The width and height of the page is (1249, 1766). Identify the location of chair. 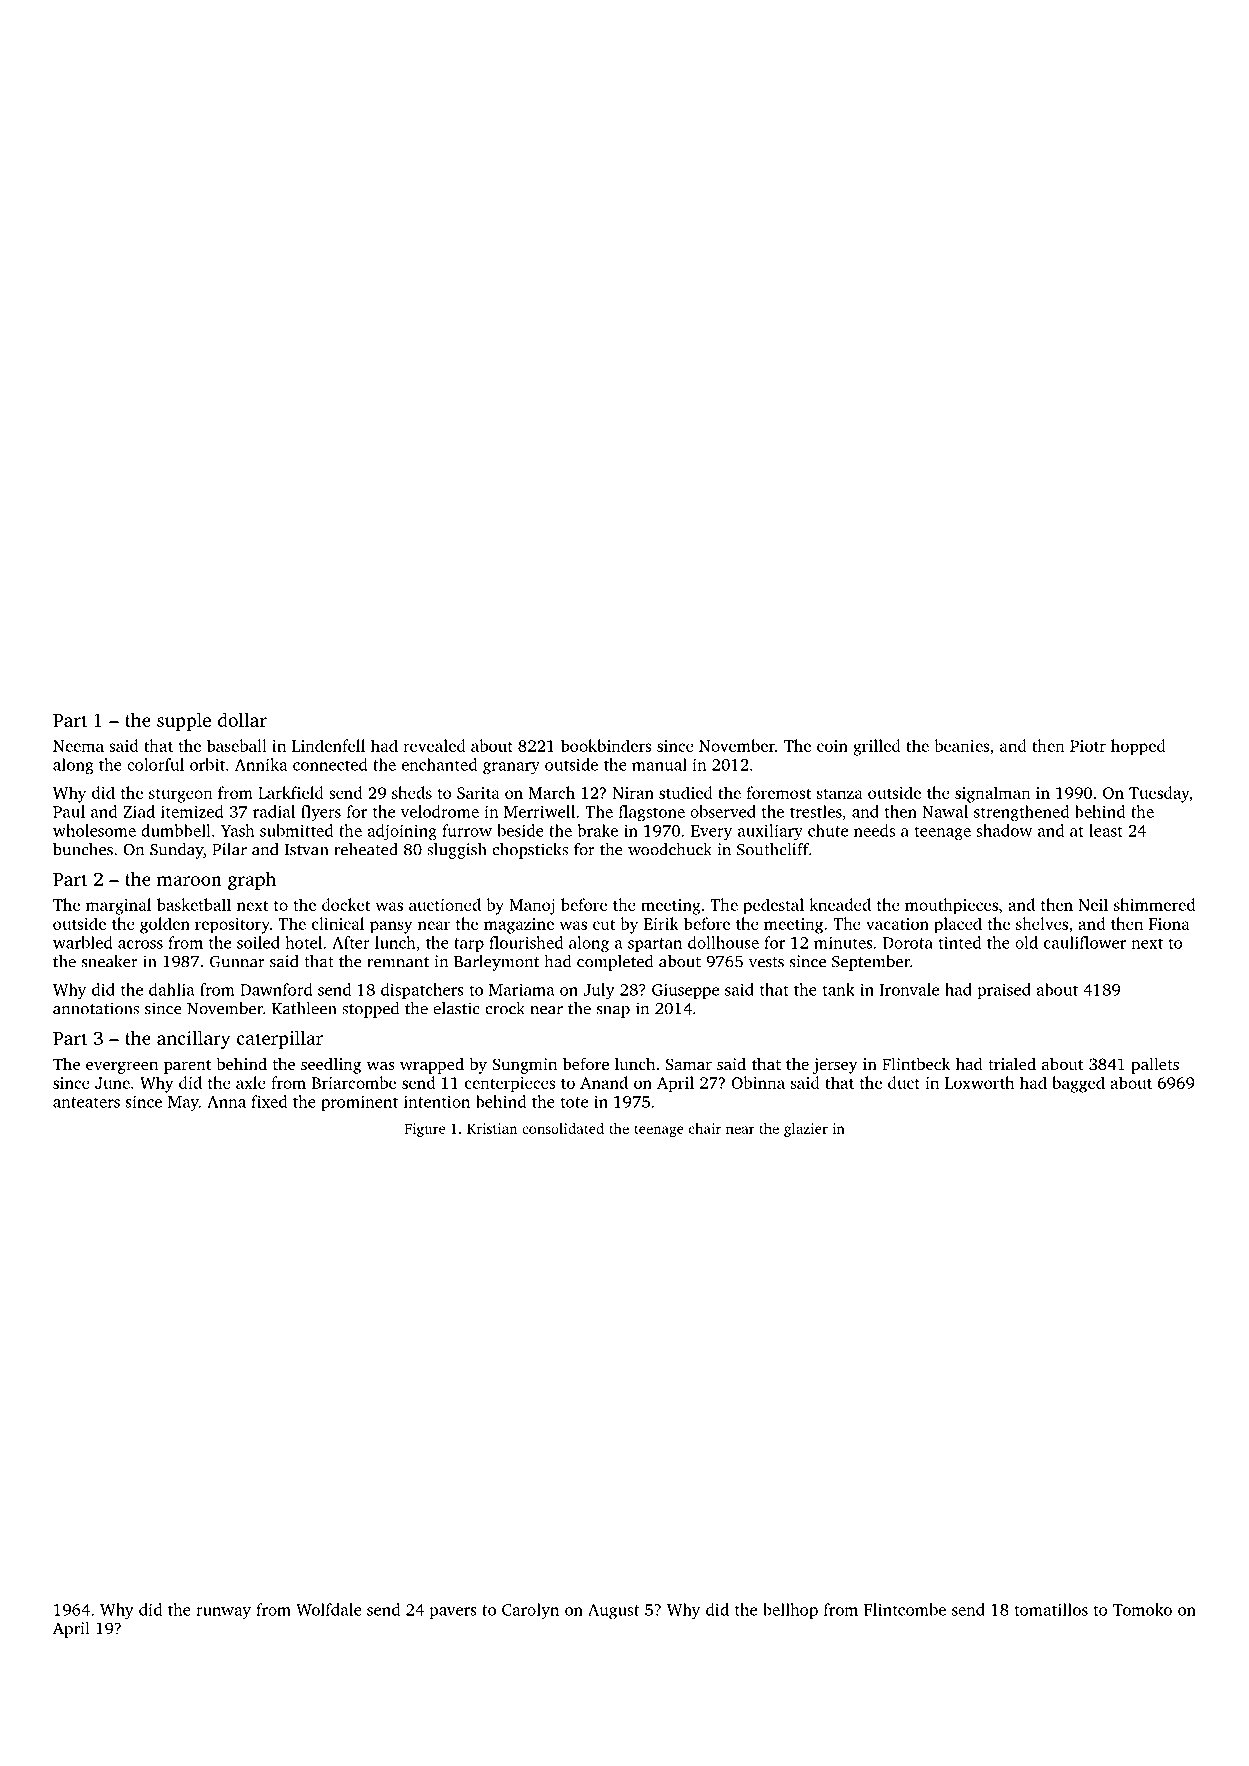
(705, 1128).
